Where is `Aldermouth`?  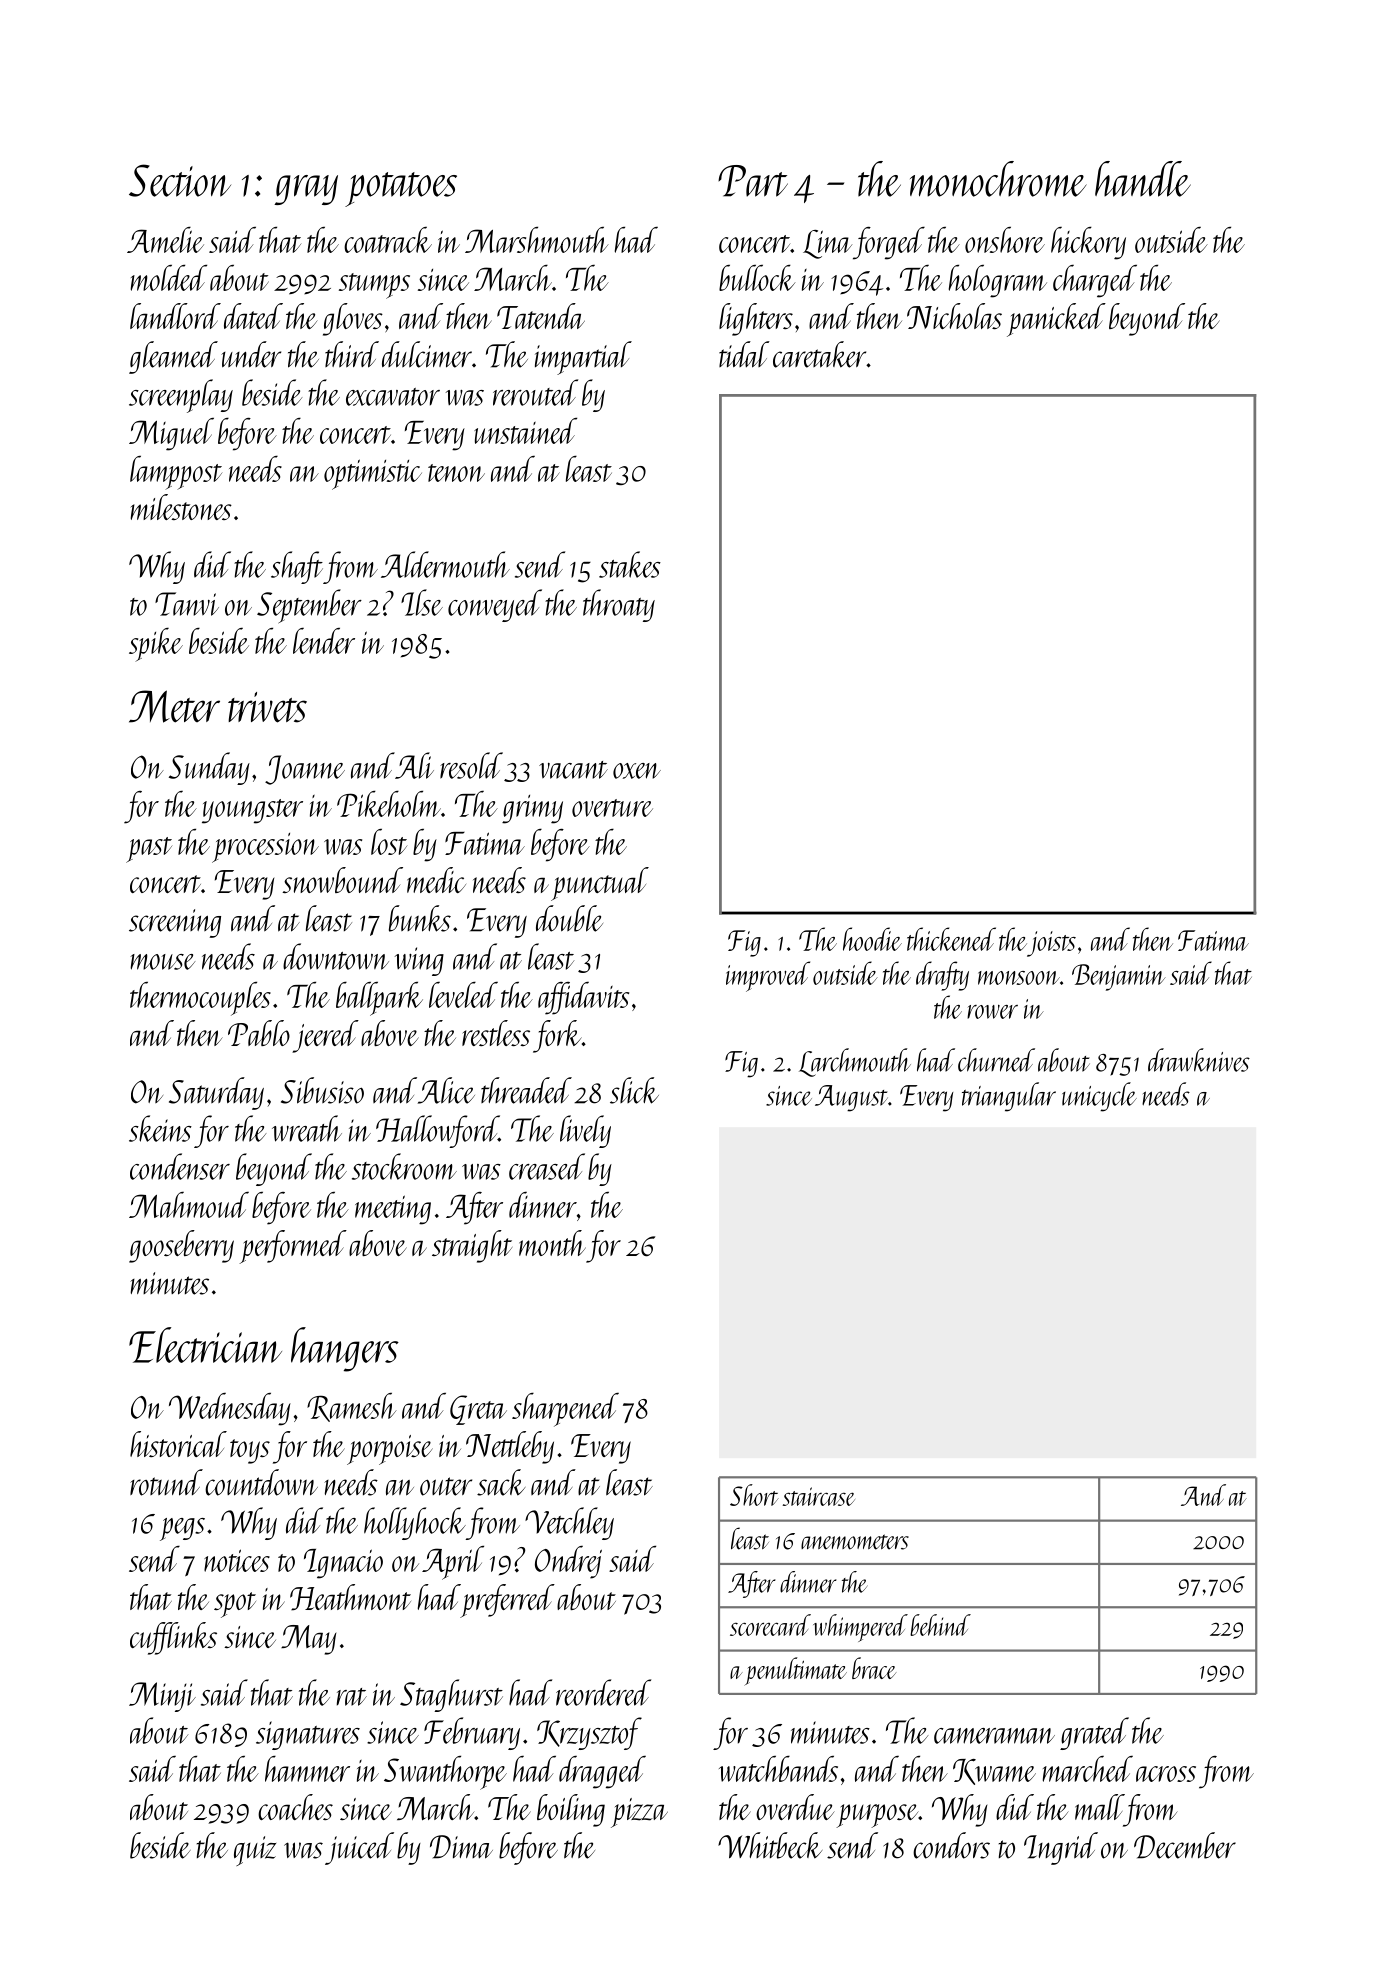
Aldermouth is located at coordinates (445, 564).
